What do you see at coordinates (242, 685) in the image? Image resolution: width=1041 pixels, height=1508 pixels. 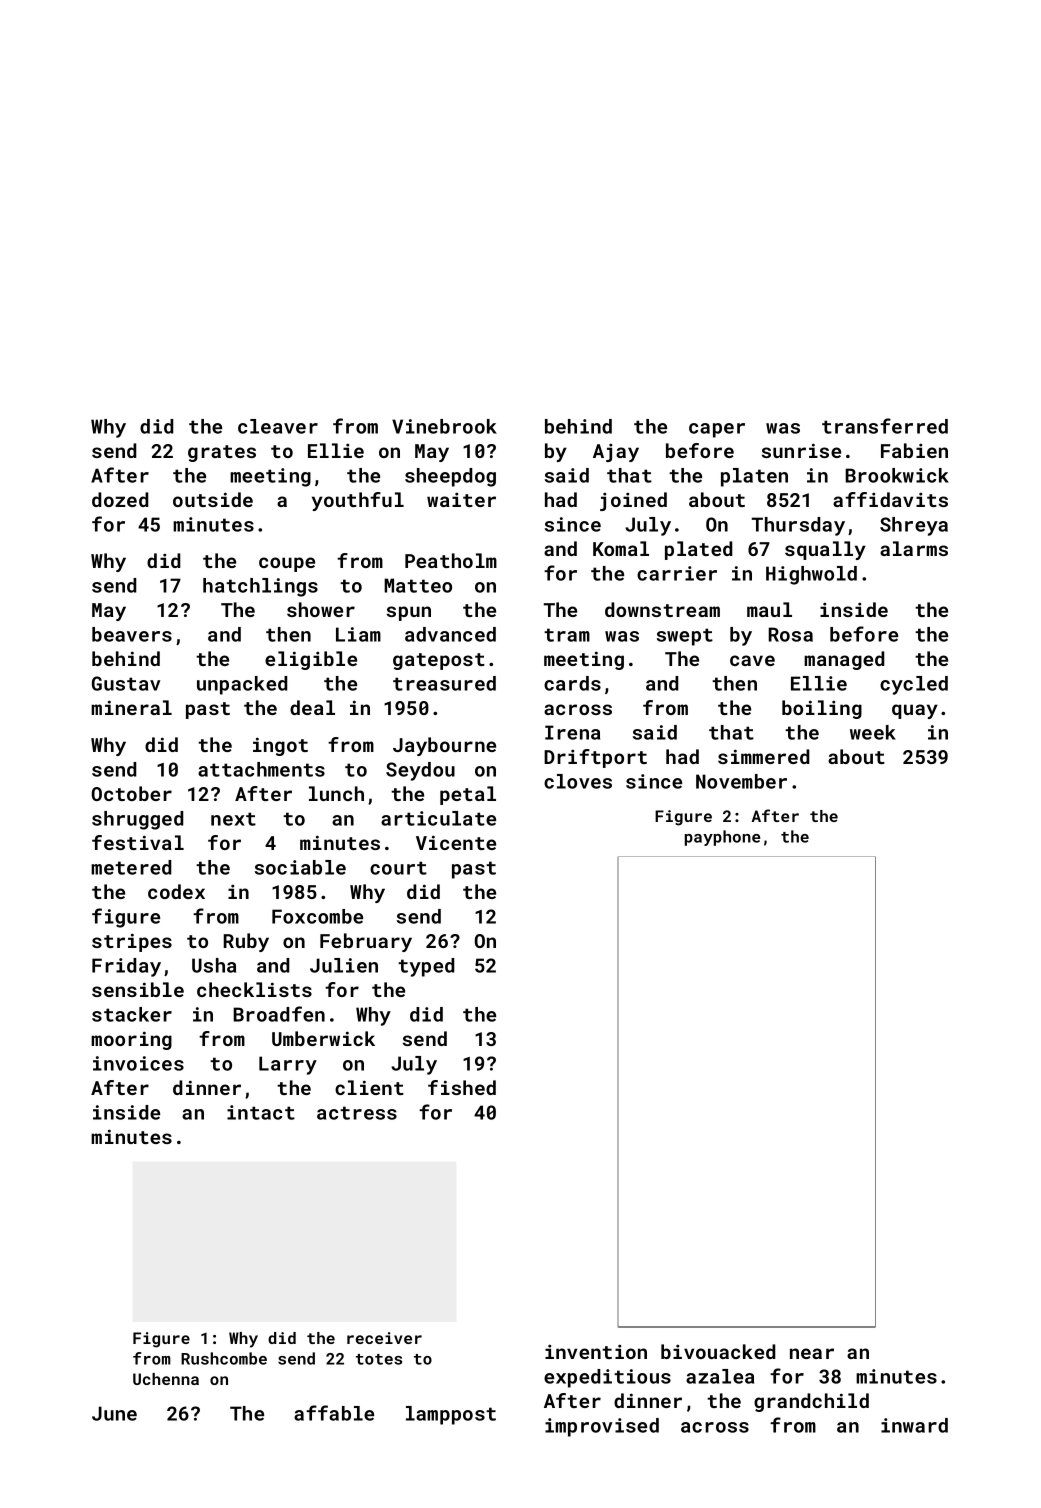 I see `unpacked` at bounding box center [242, 685].
